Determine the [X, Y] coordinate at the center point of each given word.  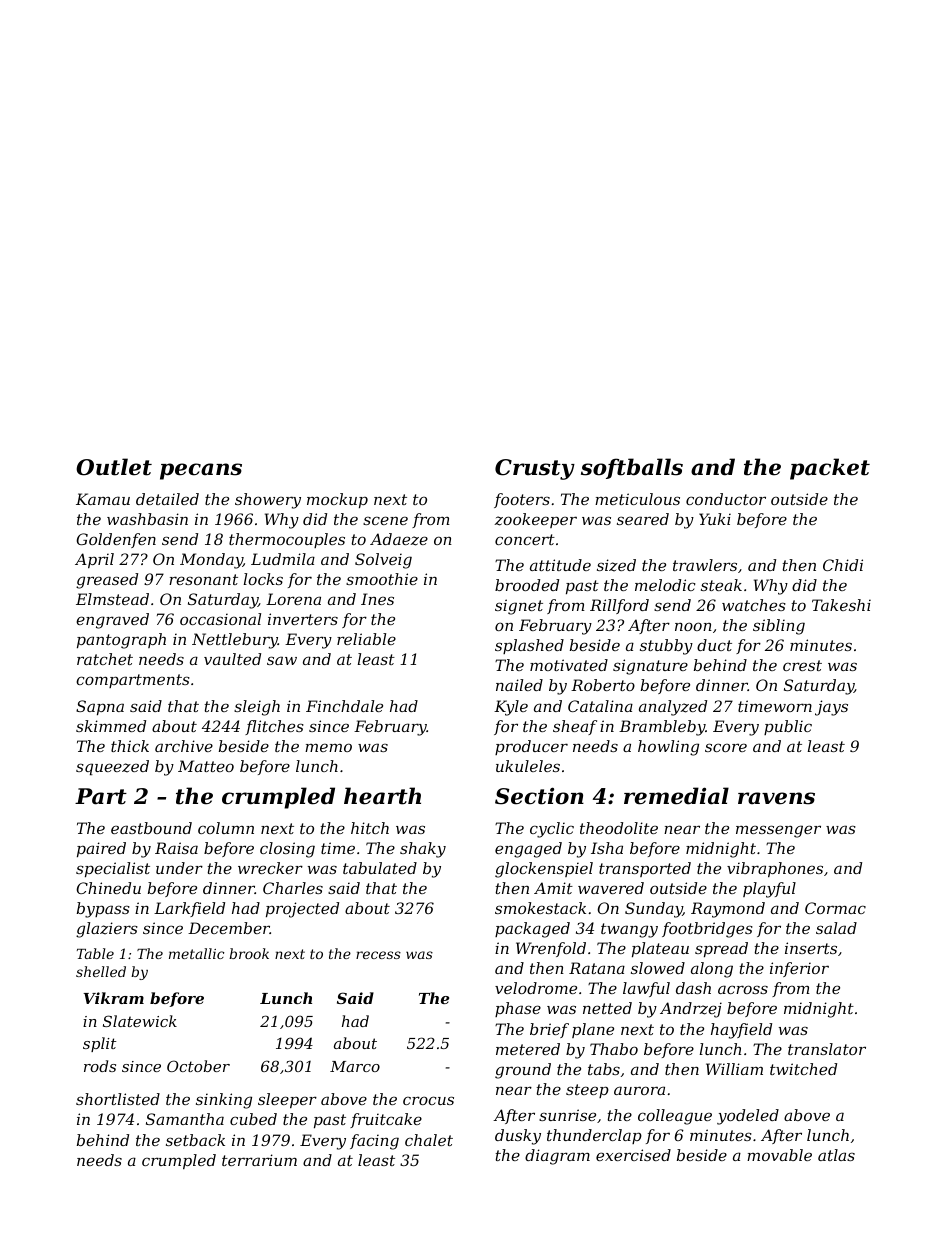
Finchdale [344, 706]
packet [830, 469]
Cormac [835, 908]
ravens [776, 798]
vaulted [232, 659]
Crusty [535, 469]
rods [100, 1066]
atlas [836, 1155]
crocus [428, 1100]
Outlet [114, 467]
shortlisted [118, 1099]
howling [668, 748]
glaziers [107, 930]
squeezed [112, 767]
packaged [532, 930]
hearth [382, 796]
